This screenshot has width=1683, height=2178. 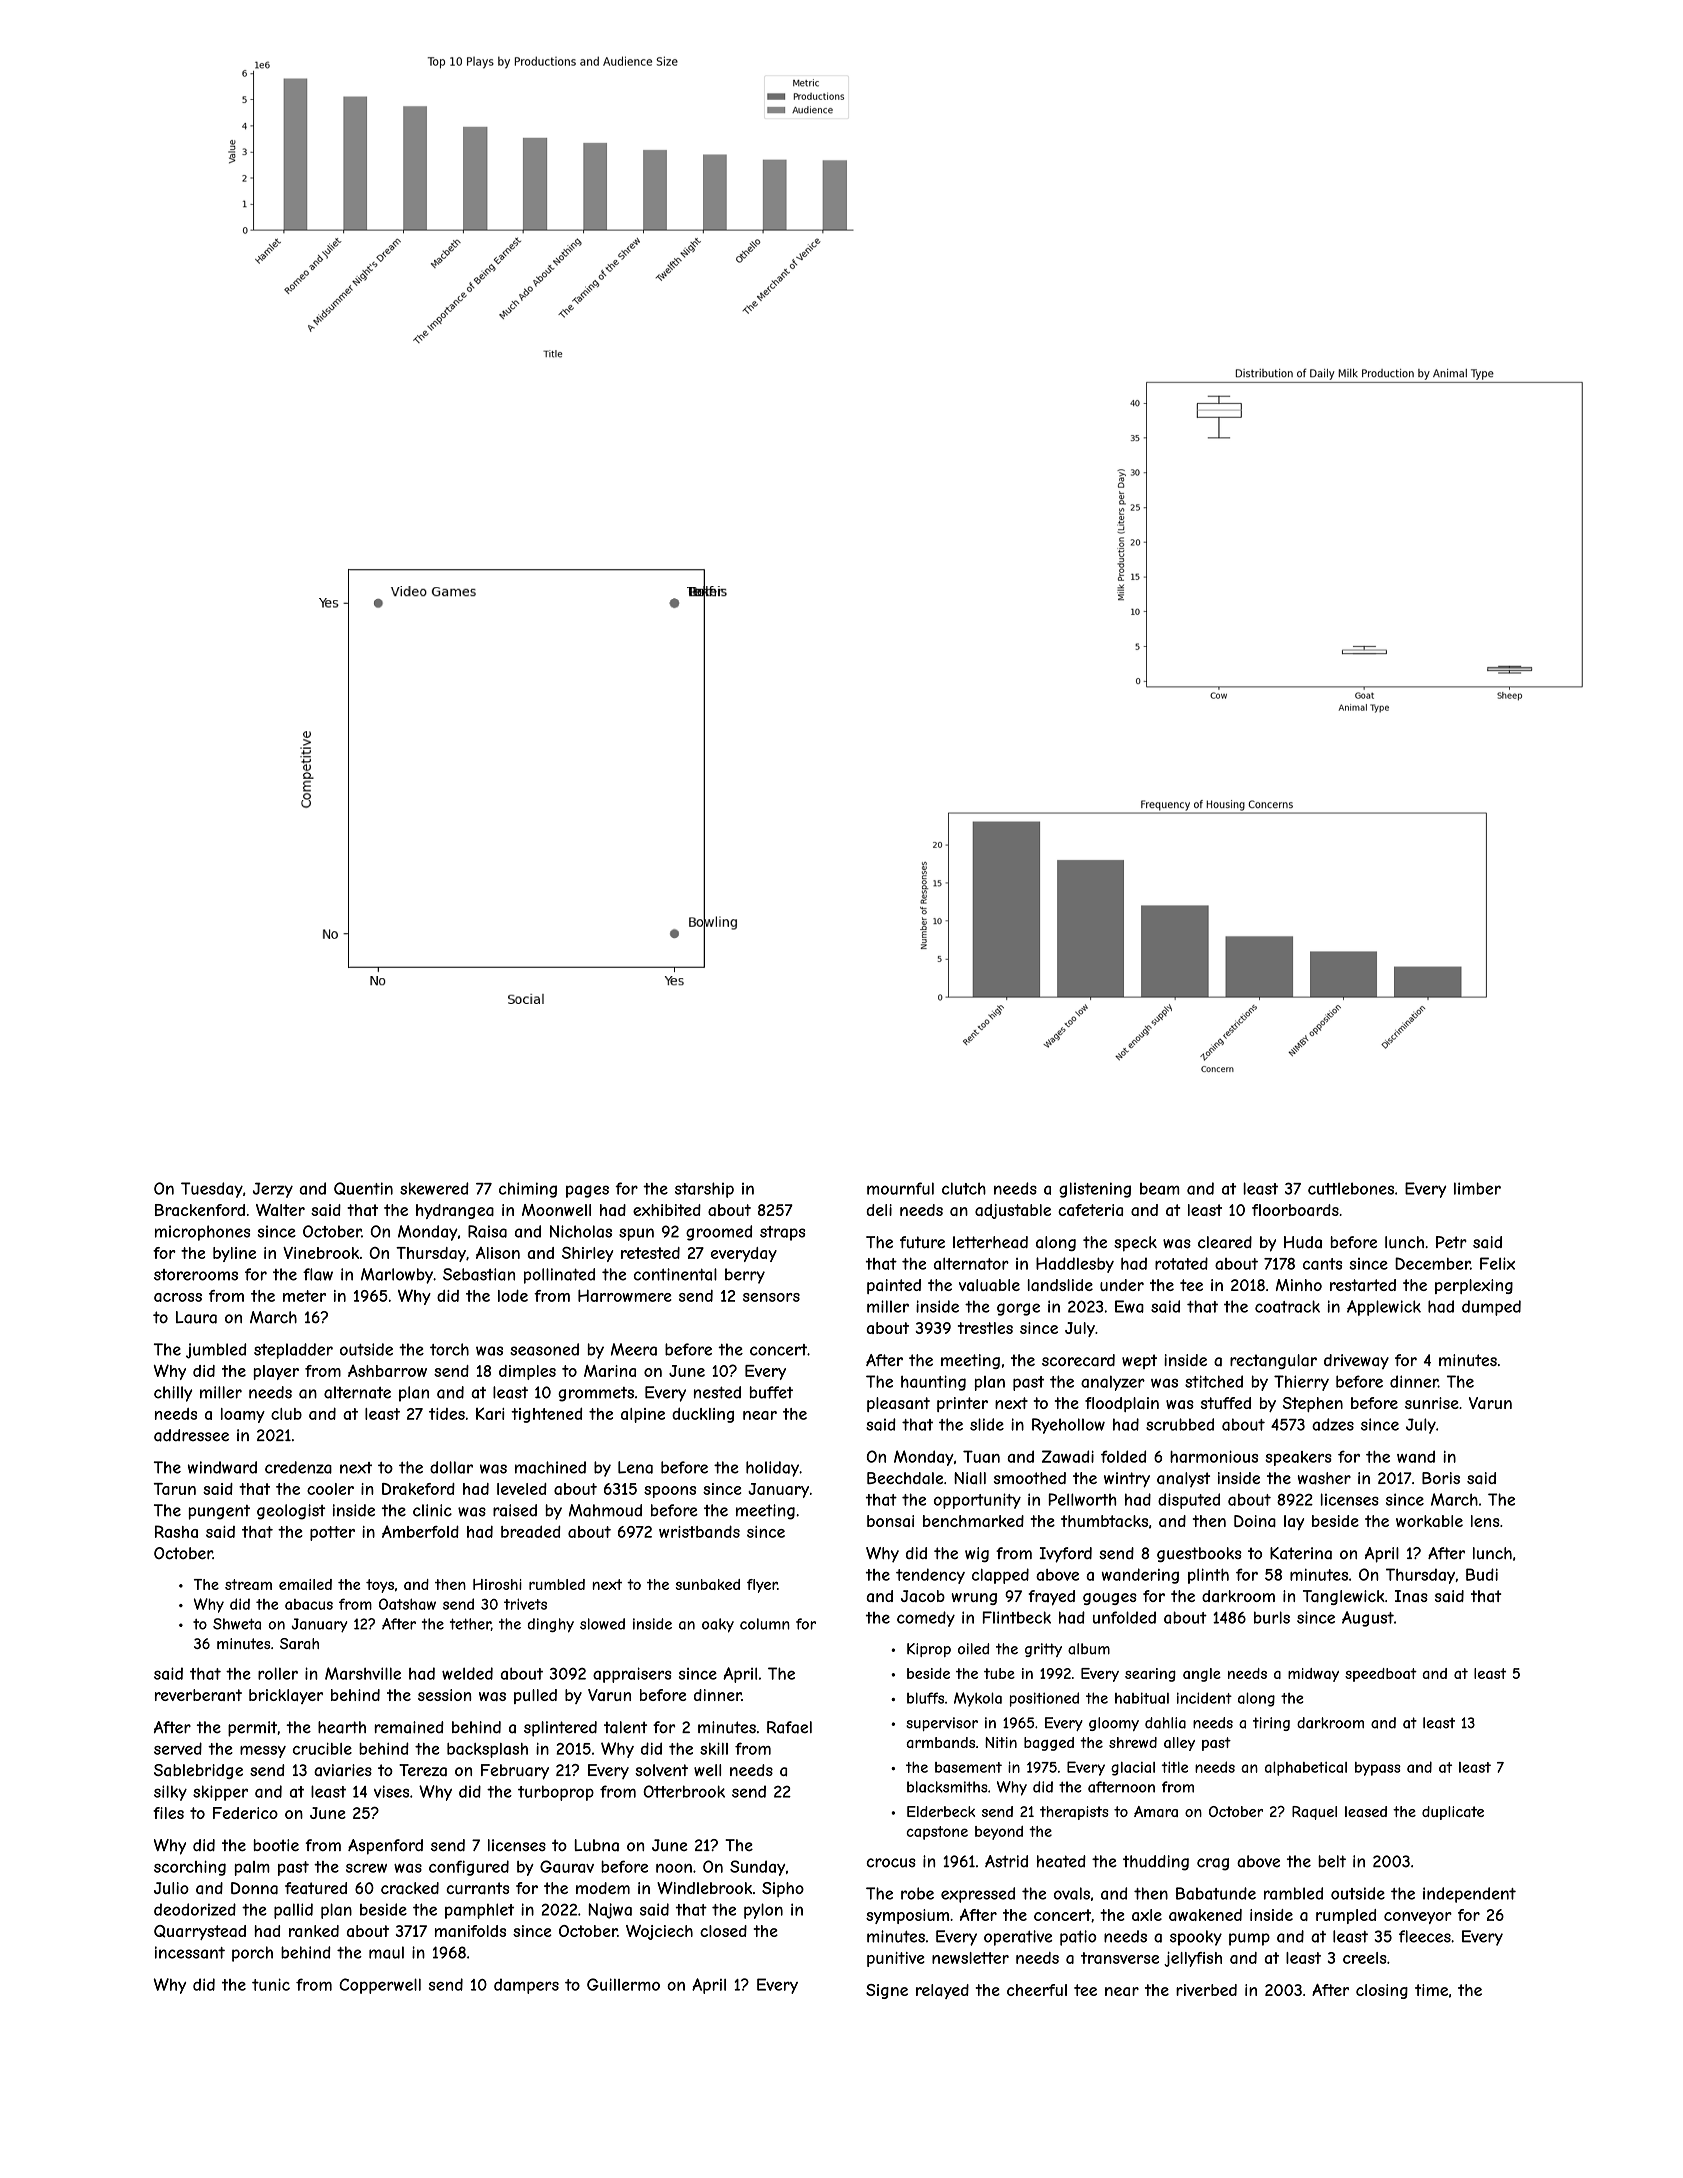 I want to click on haunting, so click(x=933, y=1383).
